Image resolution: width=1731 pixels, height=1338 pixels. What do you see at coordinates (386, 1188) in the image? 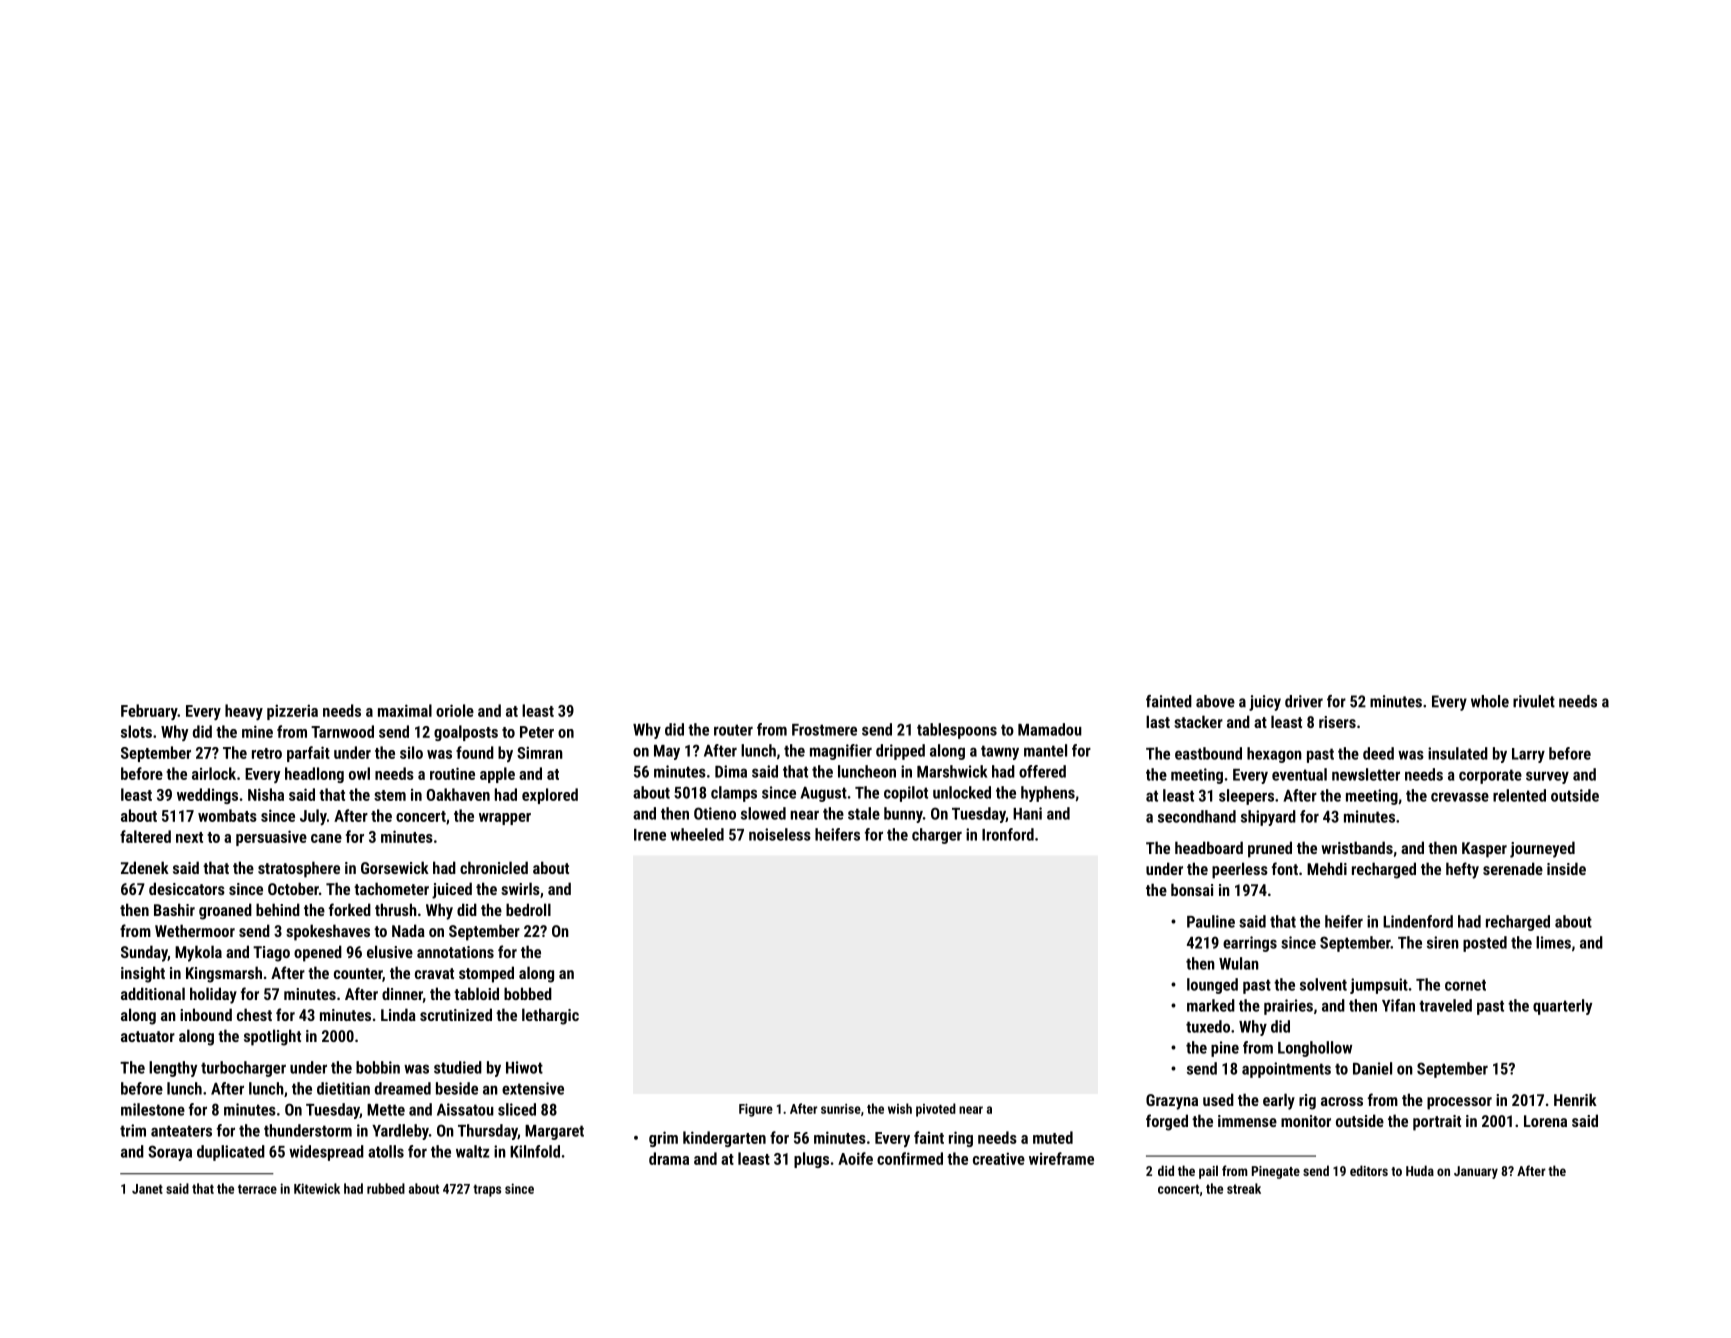
I see `rubbed` at bounding box center [386, 1188].
